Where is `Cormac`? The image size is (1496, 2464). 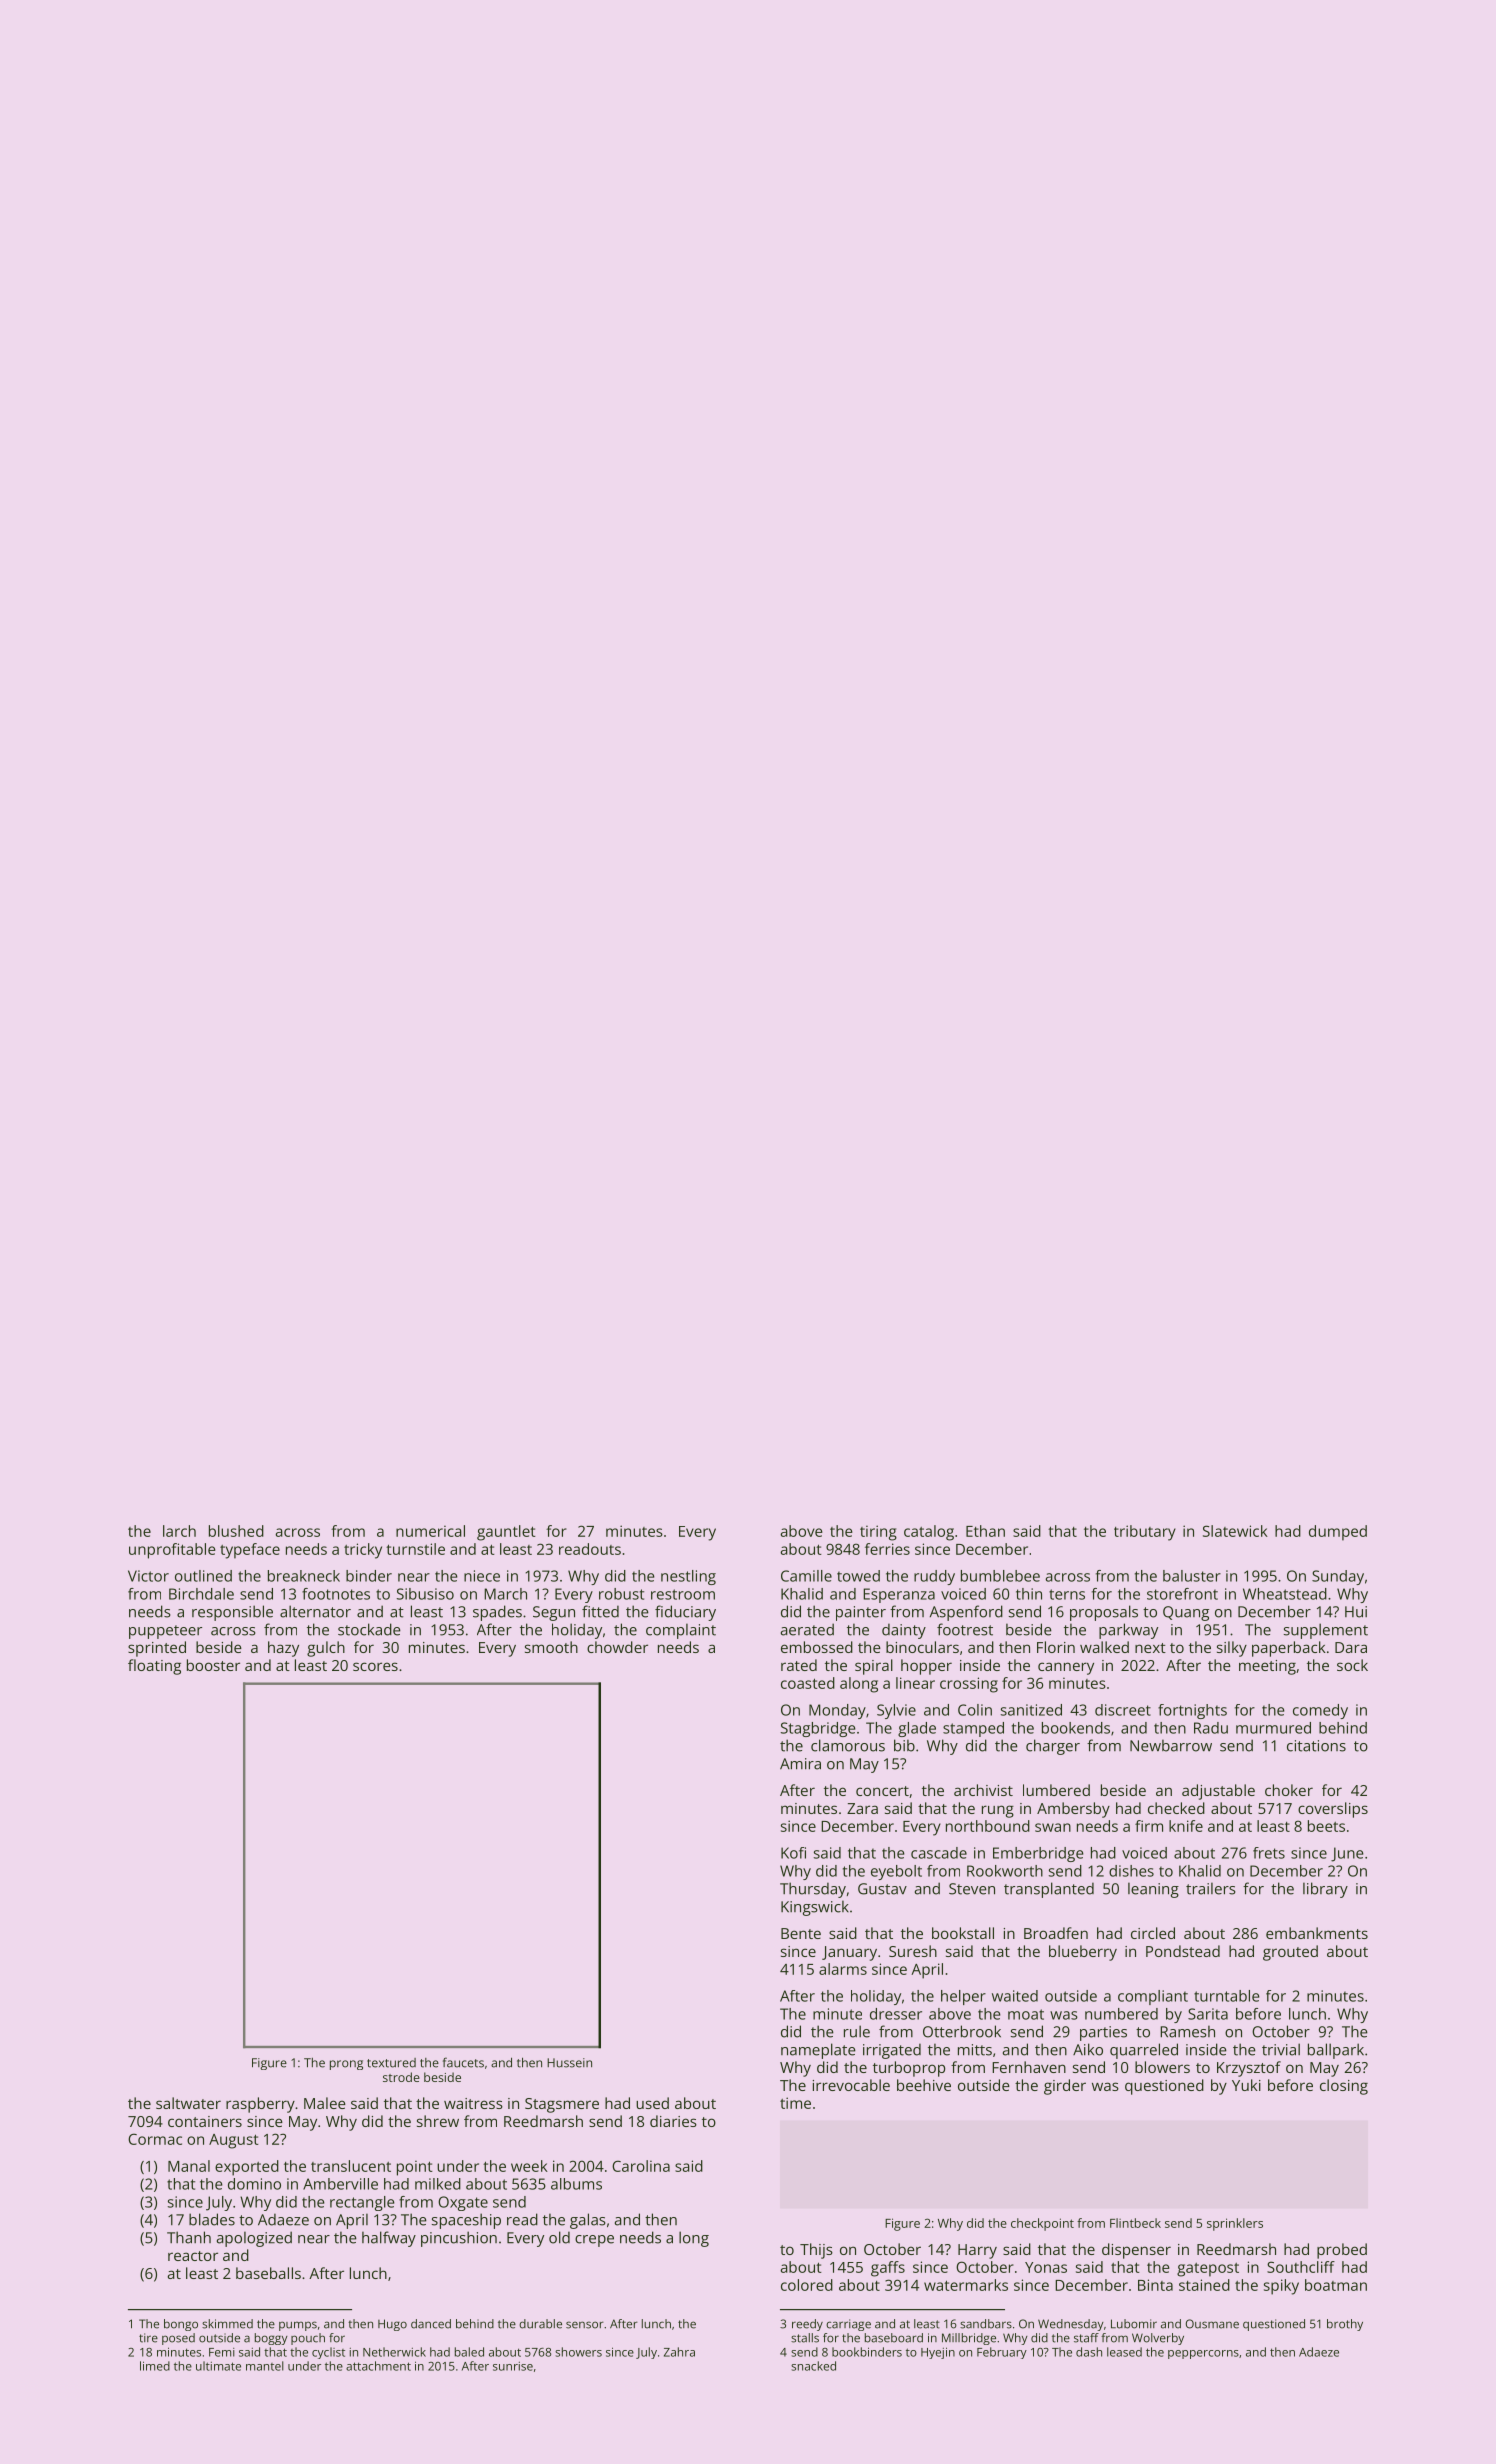
Cormac is located at coordinates (155, 2139).
